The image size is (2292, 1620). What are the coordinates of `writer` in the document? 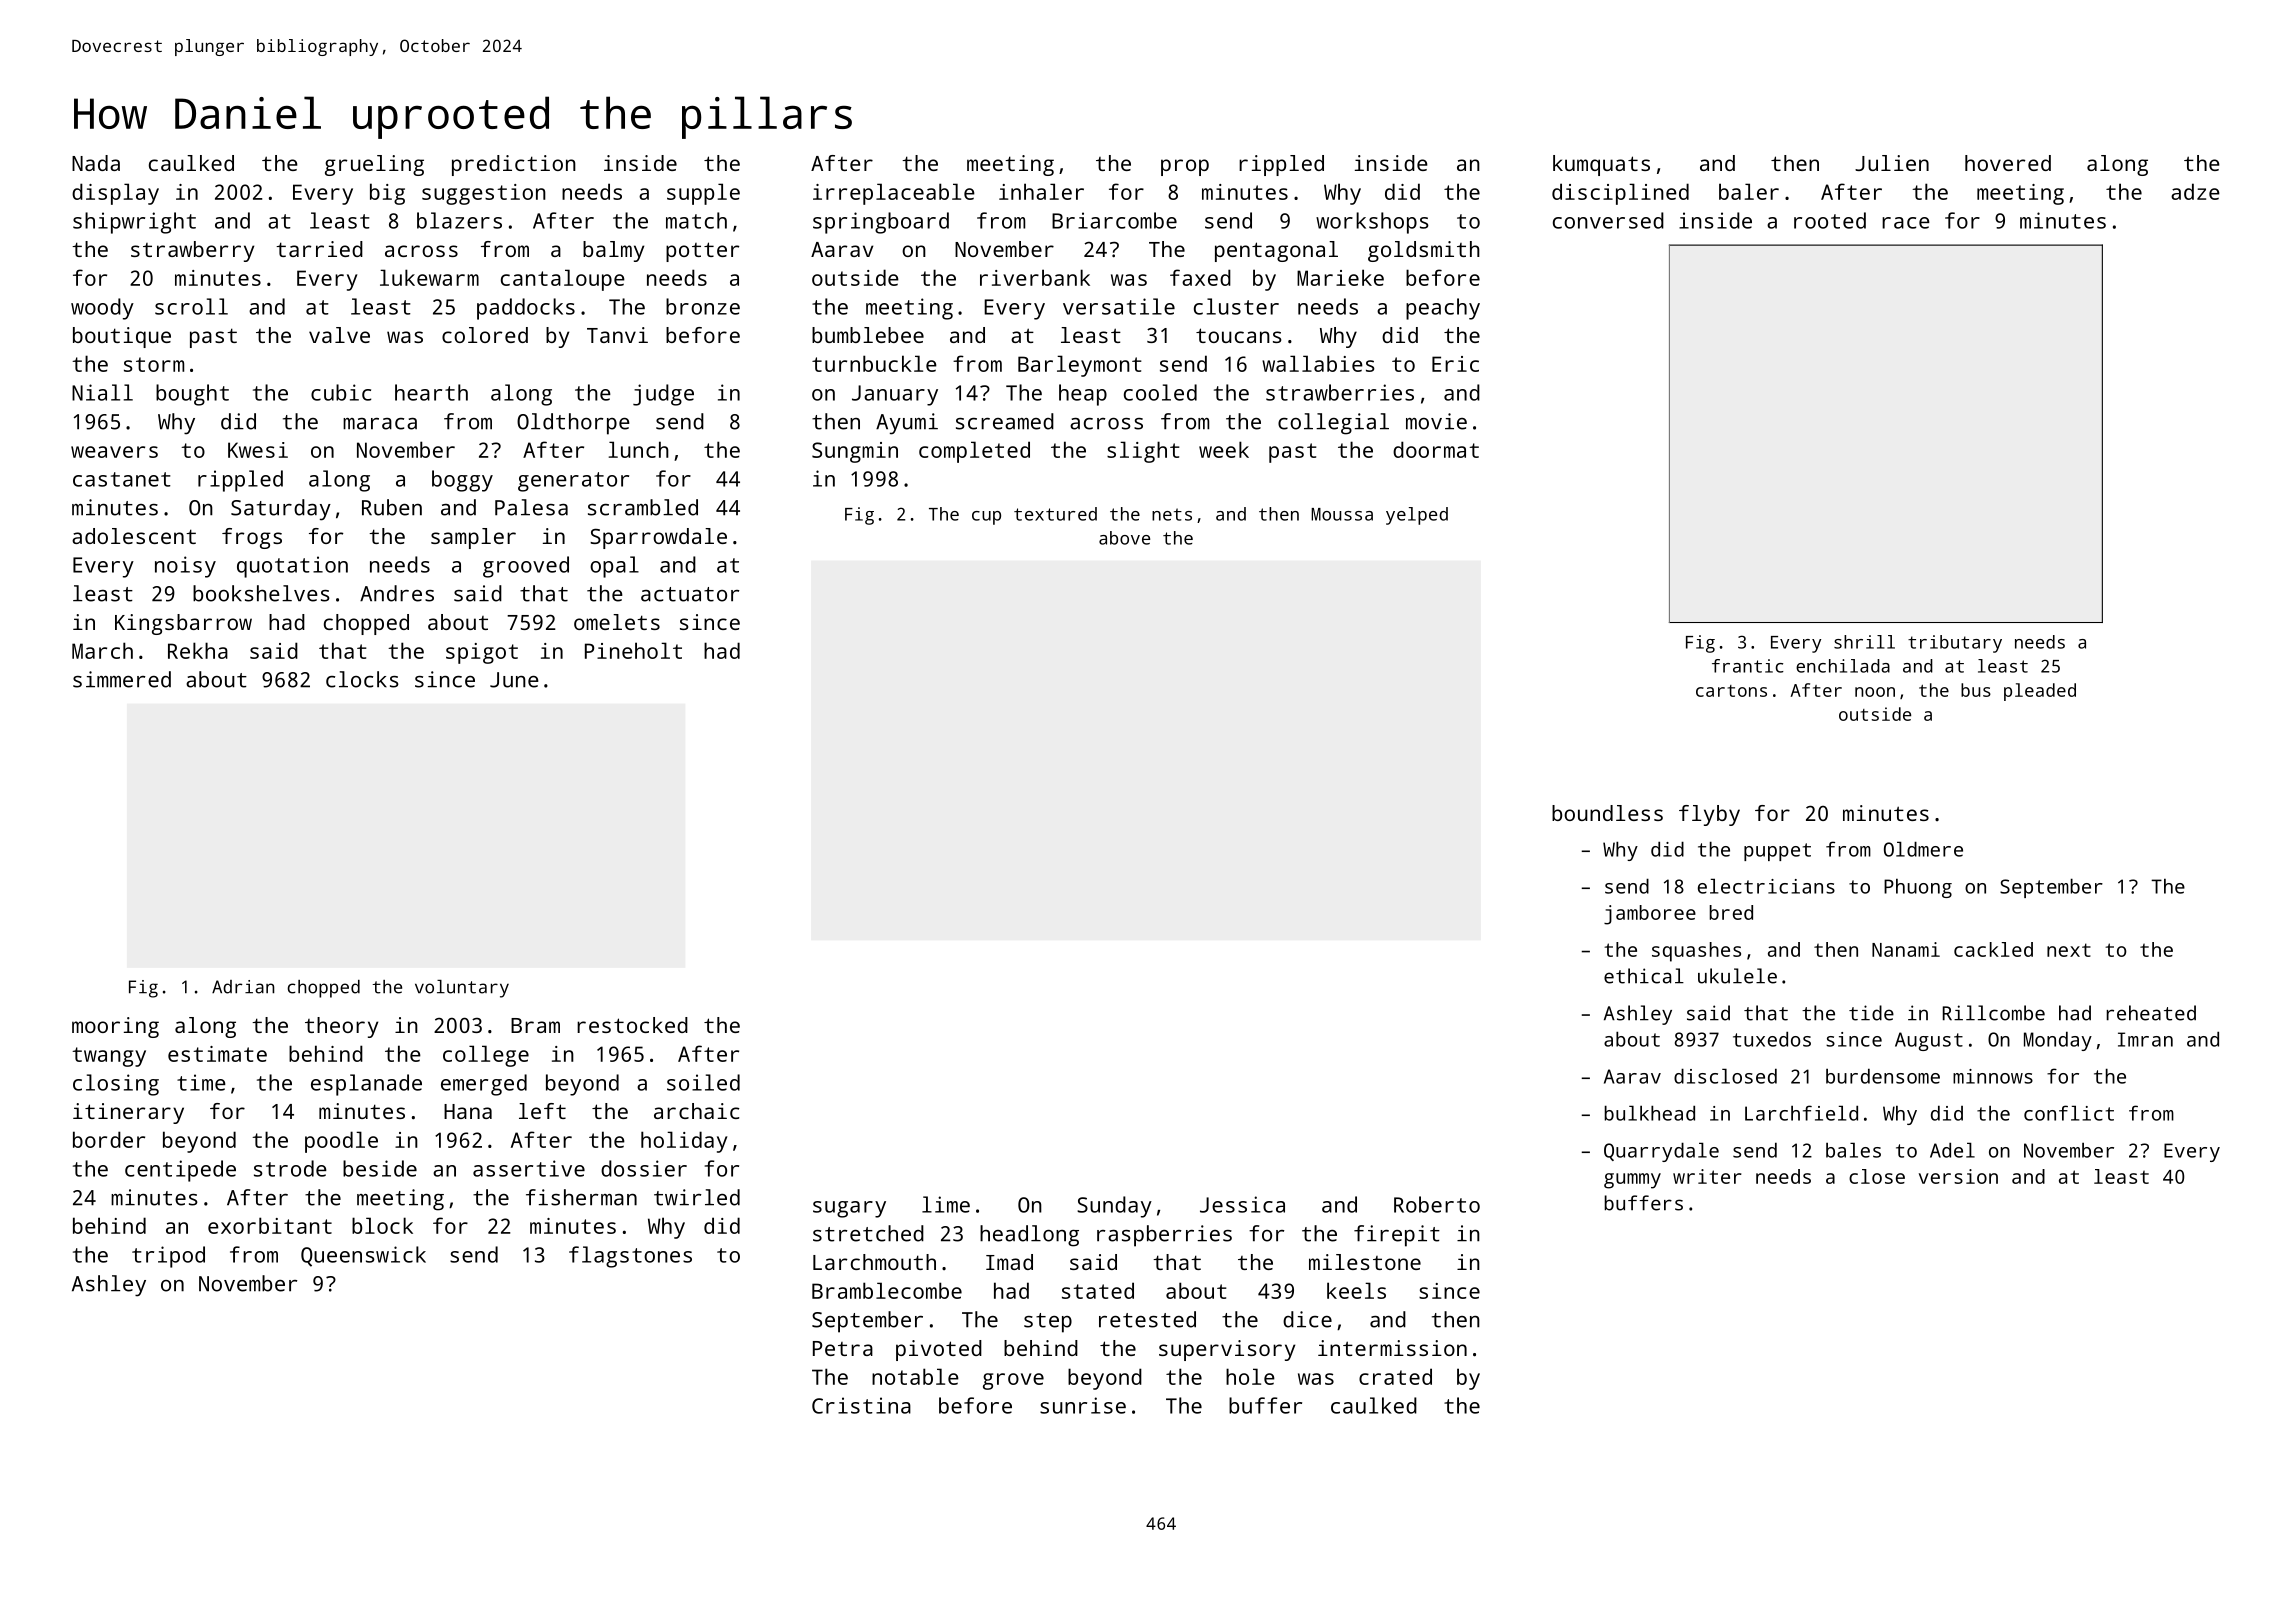 It's located at (1707, 1176).
